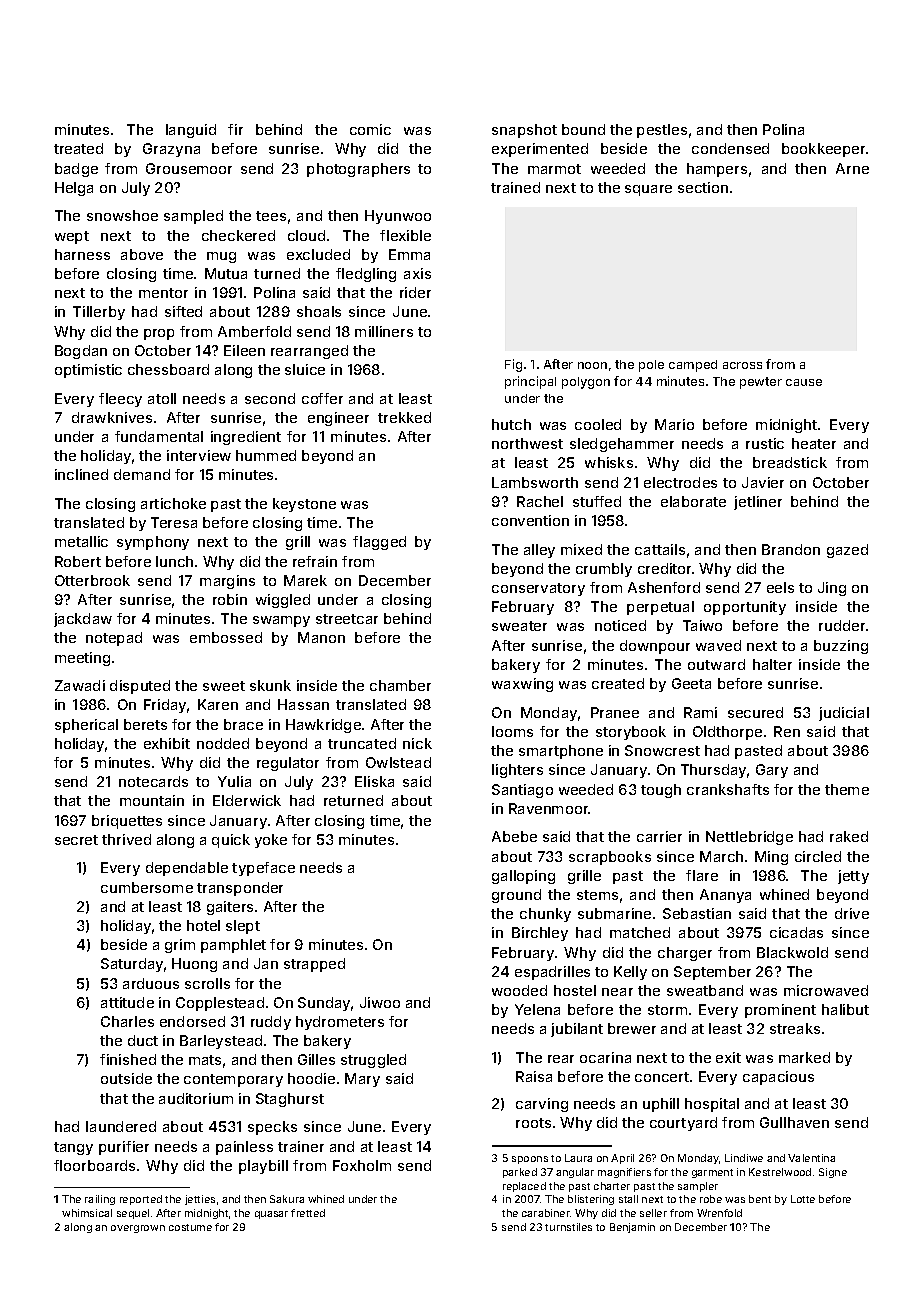  Describe the element at coordinates (142, 474) in the screenshot. I see `demand` at that location.
